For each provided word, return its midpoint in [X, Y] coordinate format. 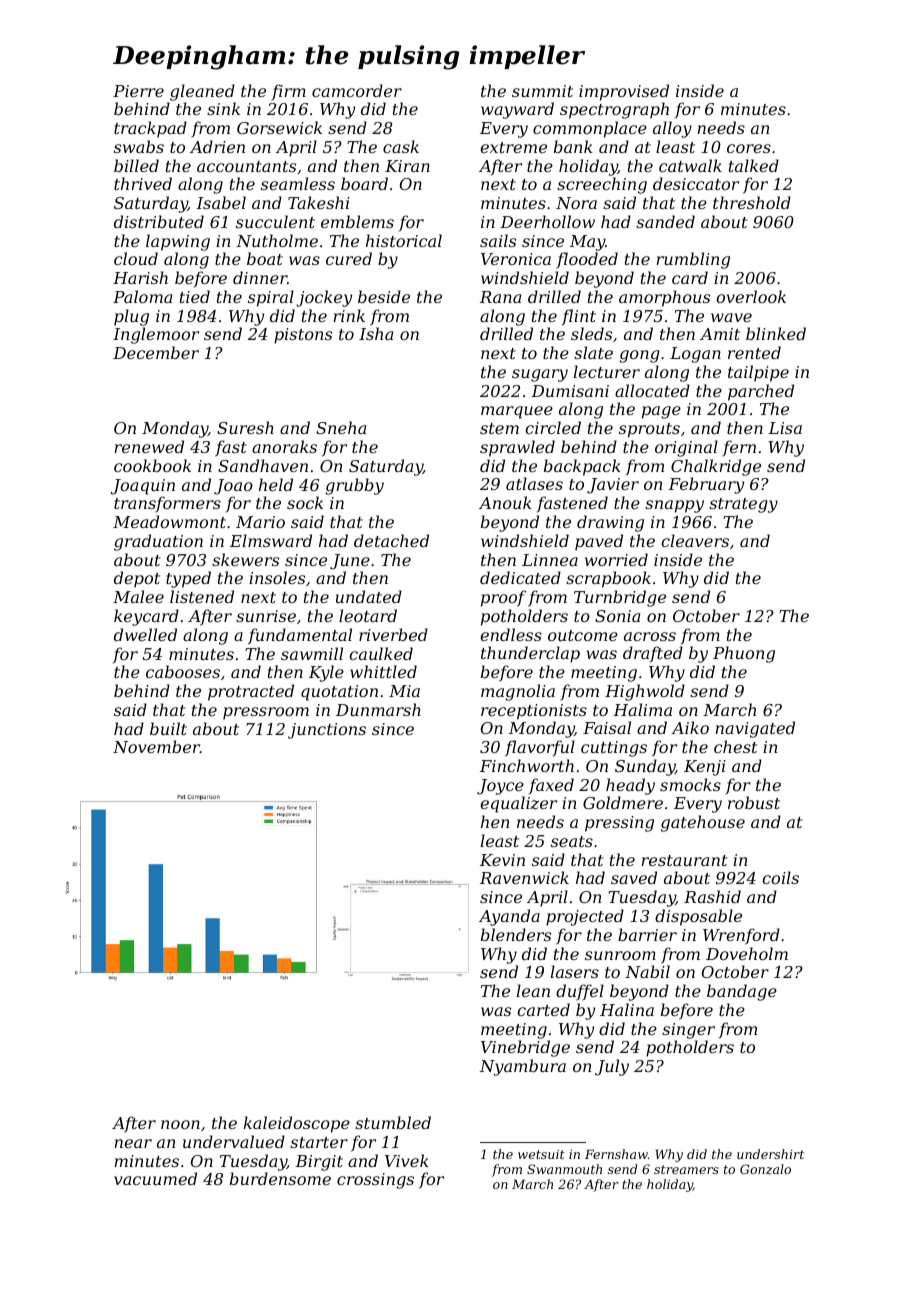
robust [754, 802]
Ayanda [509, 917]
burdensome [280, 1178]
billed [136, 165]
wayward [517, 110]
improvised [624, 92]
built [168, 728]
